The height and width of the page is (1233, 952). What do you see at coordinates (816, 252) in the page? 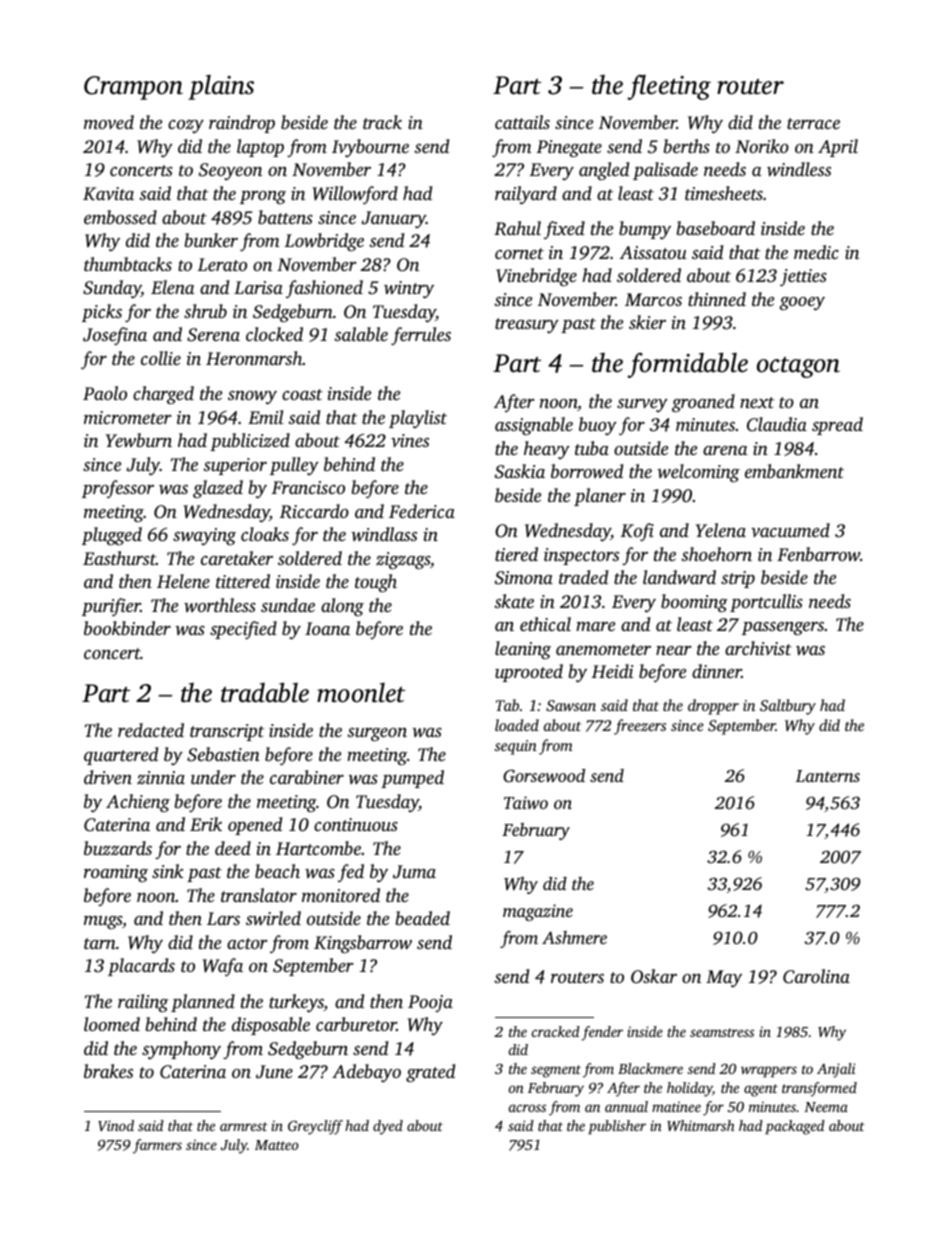
I see `medic` at bounding box center [816, 252].
